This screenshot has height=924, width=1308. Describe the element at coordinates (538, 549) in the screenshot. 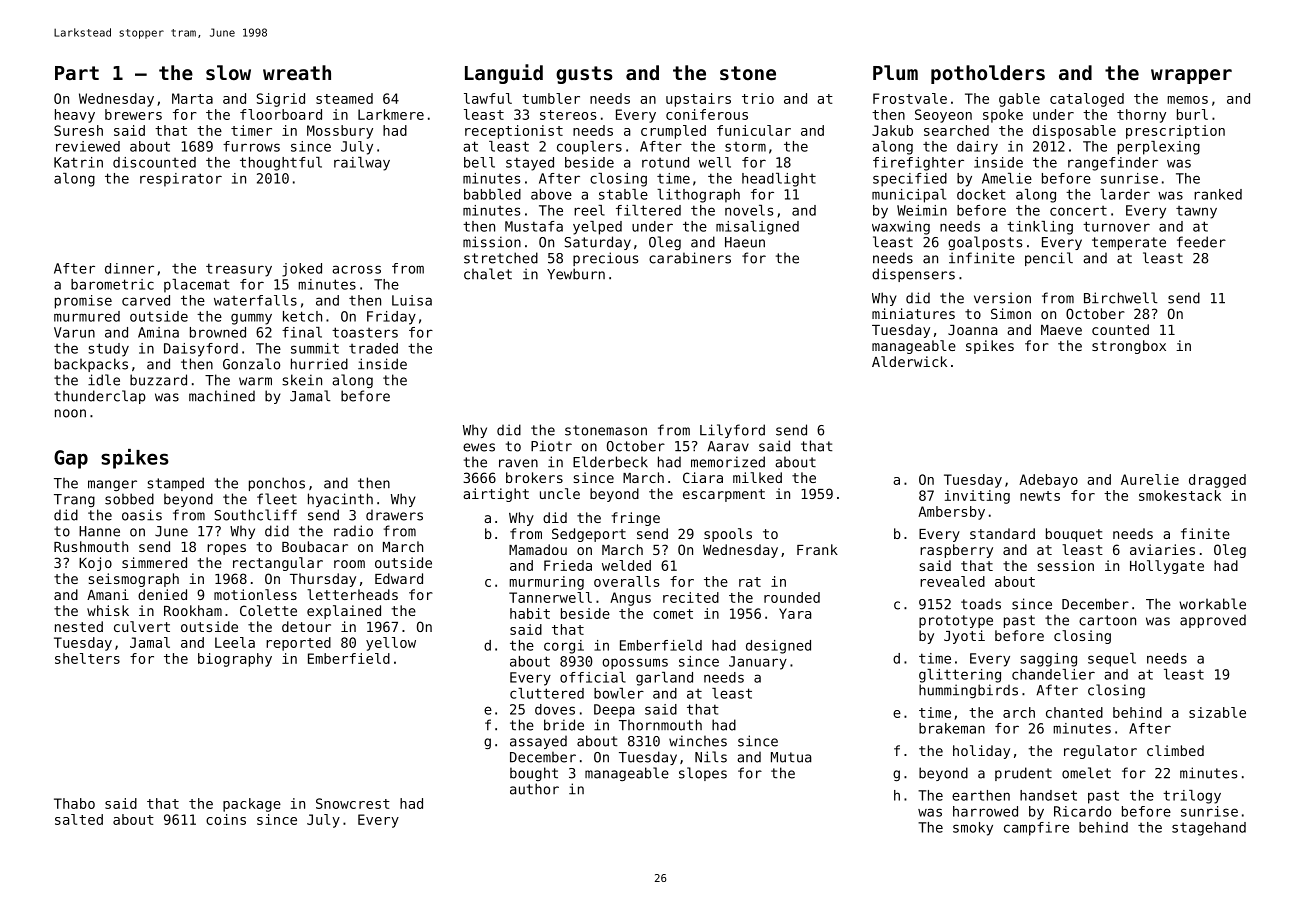

I see `Mamadou` at that location.
